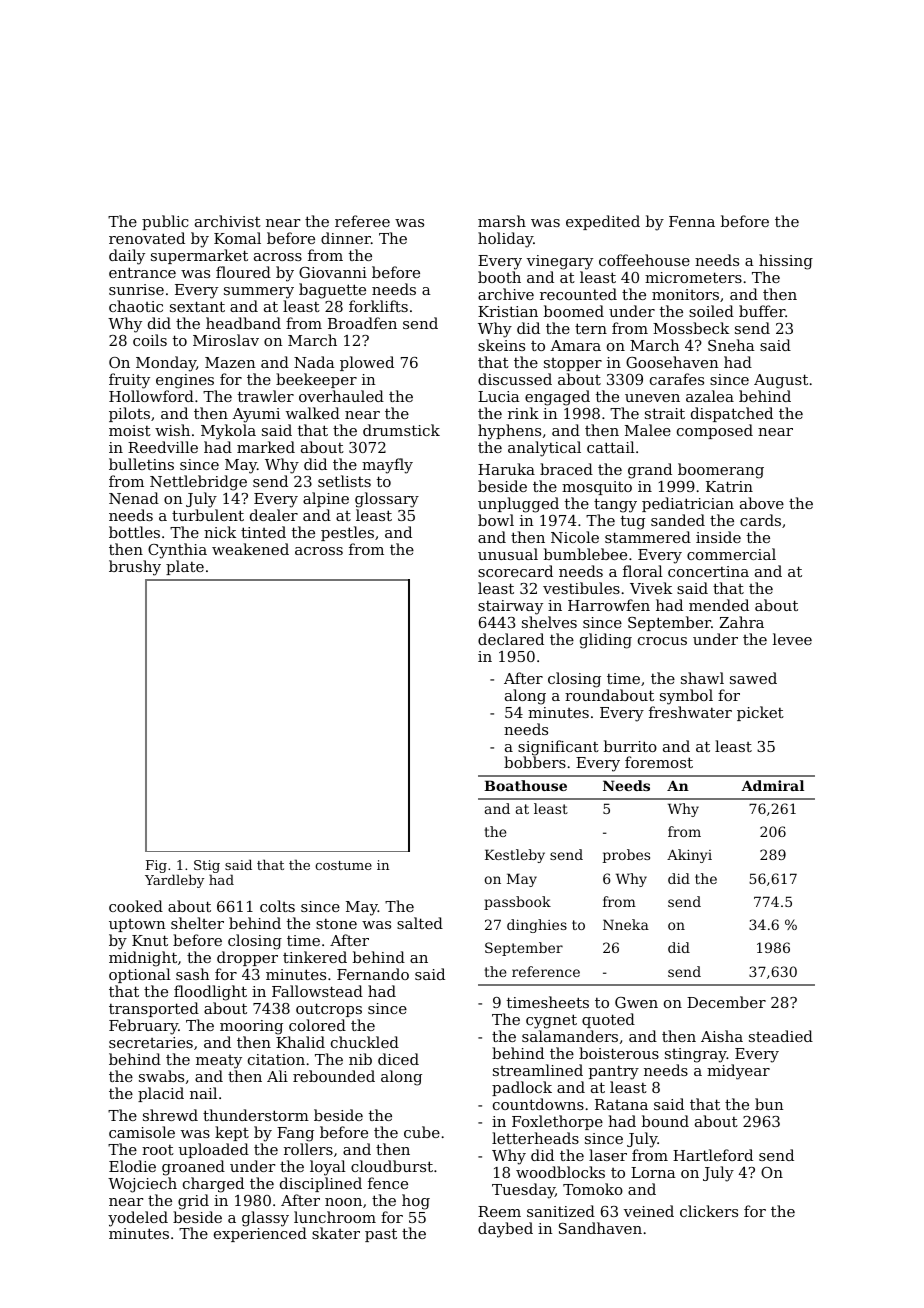 This page has width=924, height=1308. Describe the element at coordinates (156, 866) in the page. I see `Fig` at that location.
